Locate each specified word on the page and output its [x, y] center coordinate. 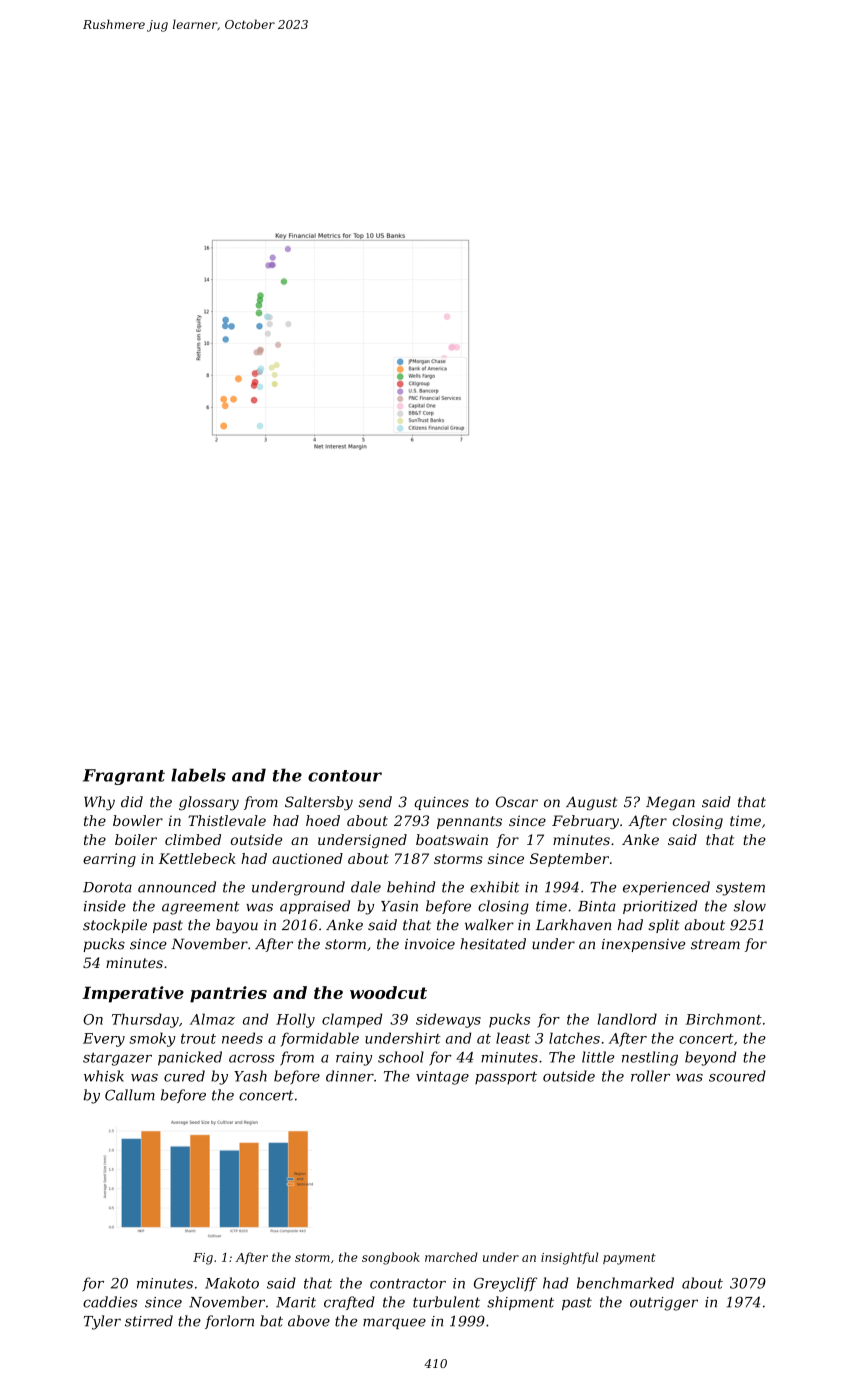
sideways [448, 1020]
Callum [130, 1095]
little [598, 1057]
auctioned [307, 858]
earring [109, 860]
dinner [350, 1076]
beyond [710, 1058]
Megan [670, 803]
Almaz [212, 1019]
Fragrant [124, 777]
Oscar [517, 802]
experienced [666, 888]
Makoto [232, 1283]
